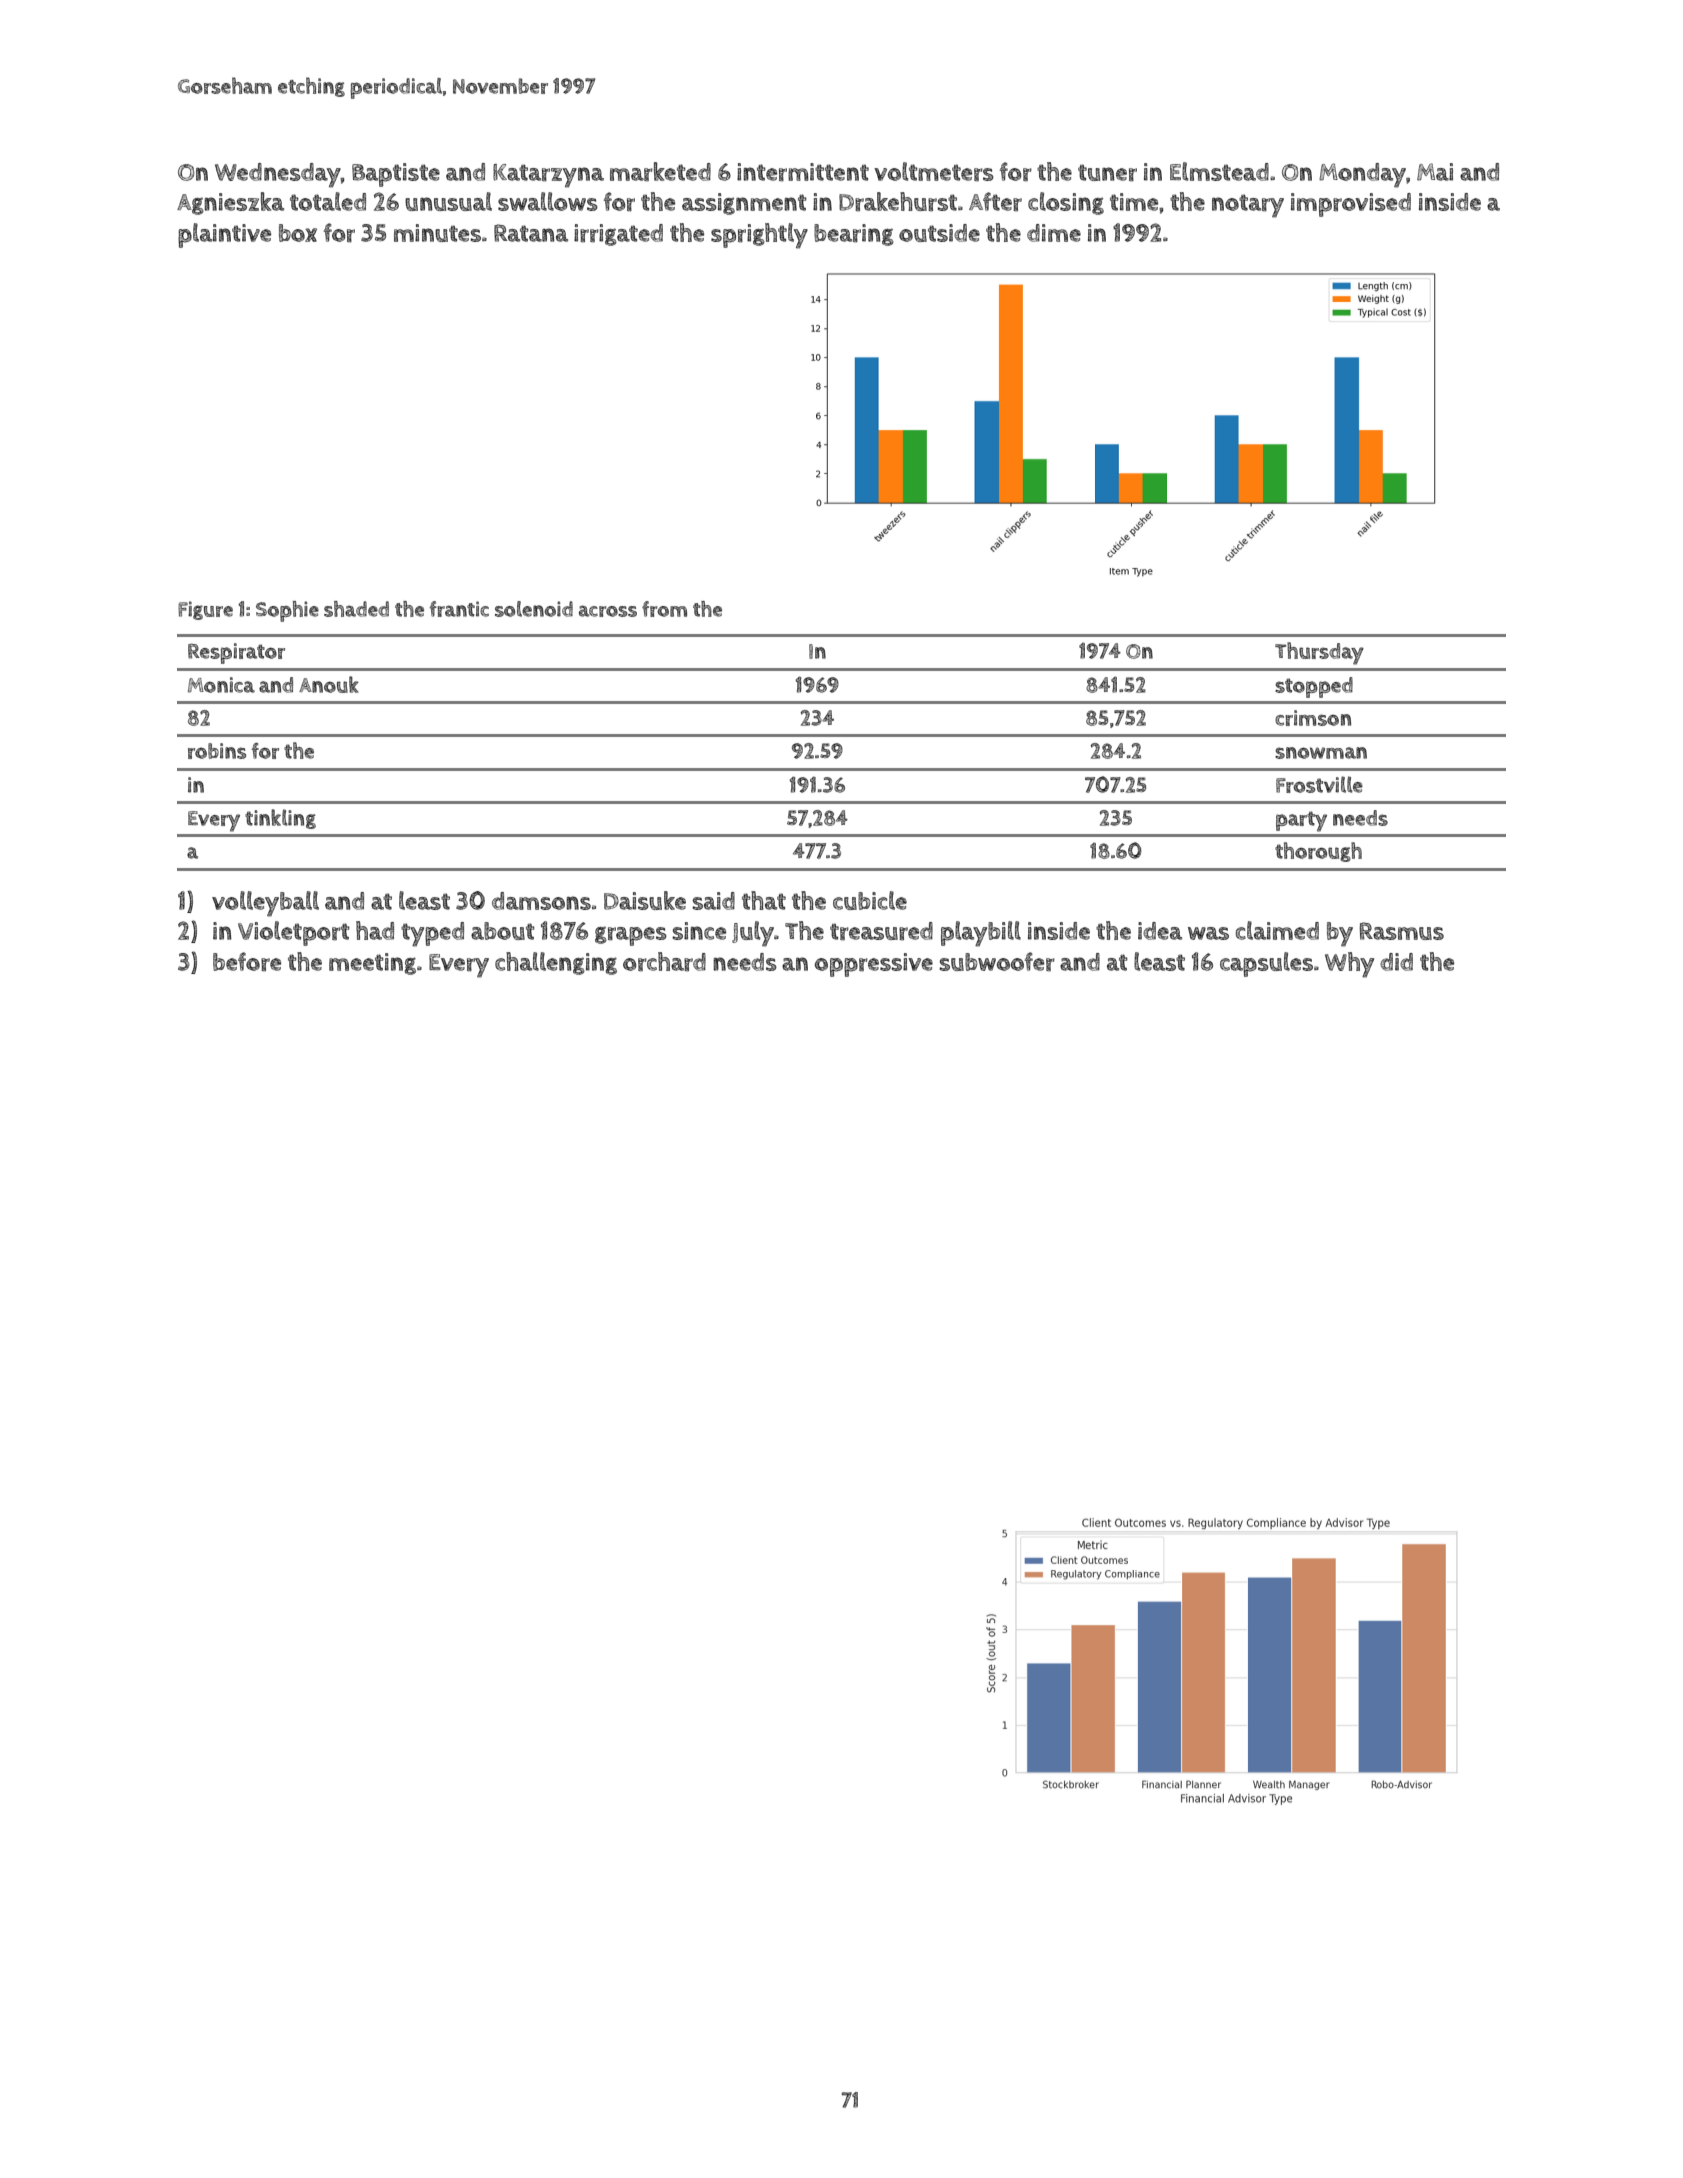 The image size is (1683, 2178). I want to click on Figure, so click(205, 610).
